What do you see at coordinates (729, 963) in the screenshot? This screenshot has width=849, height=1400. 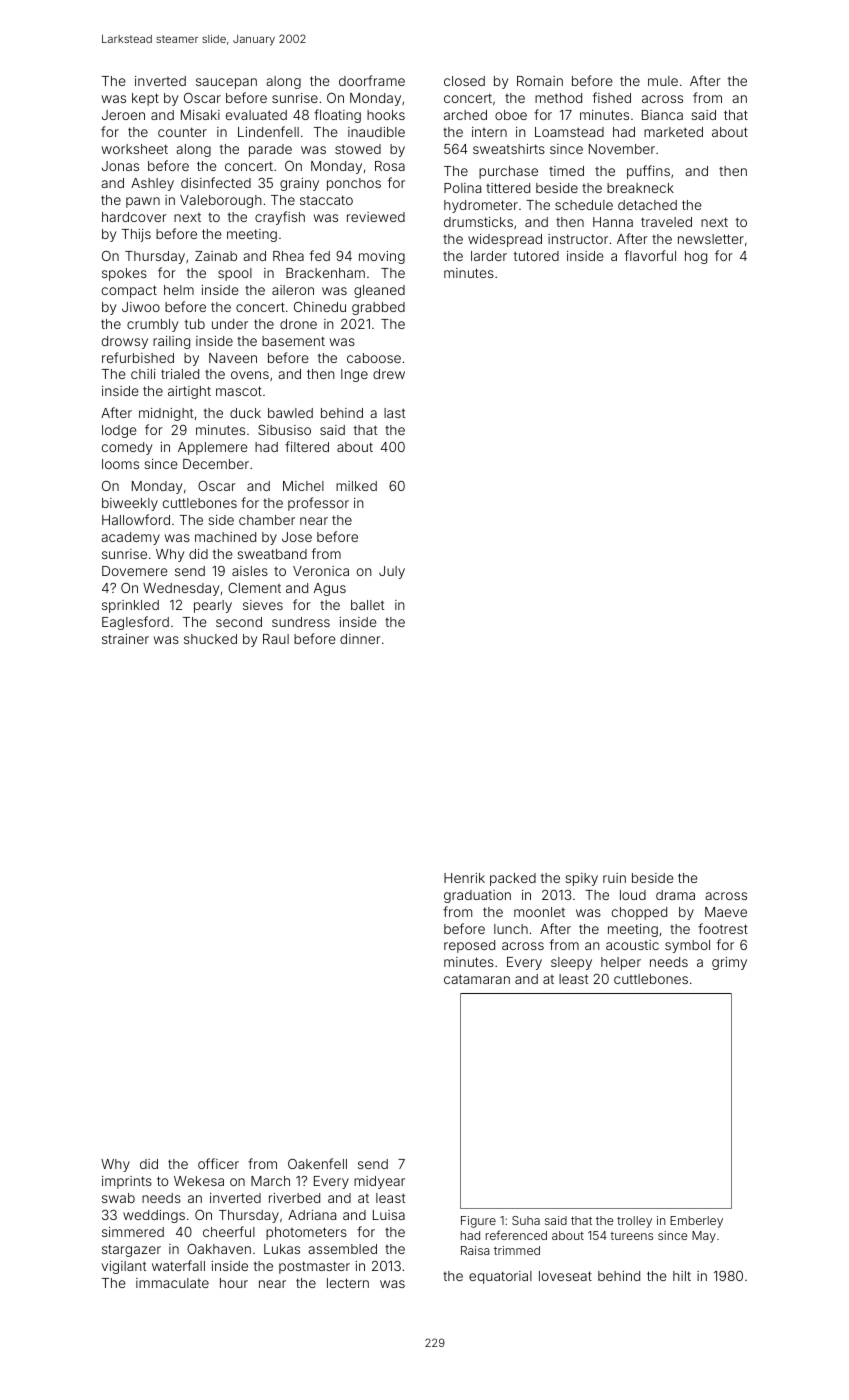 I see `grimy` at bounding box center [729, 963].
